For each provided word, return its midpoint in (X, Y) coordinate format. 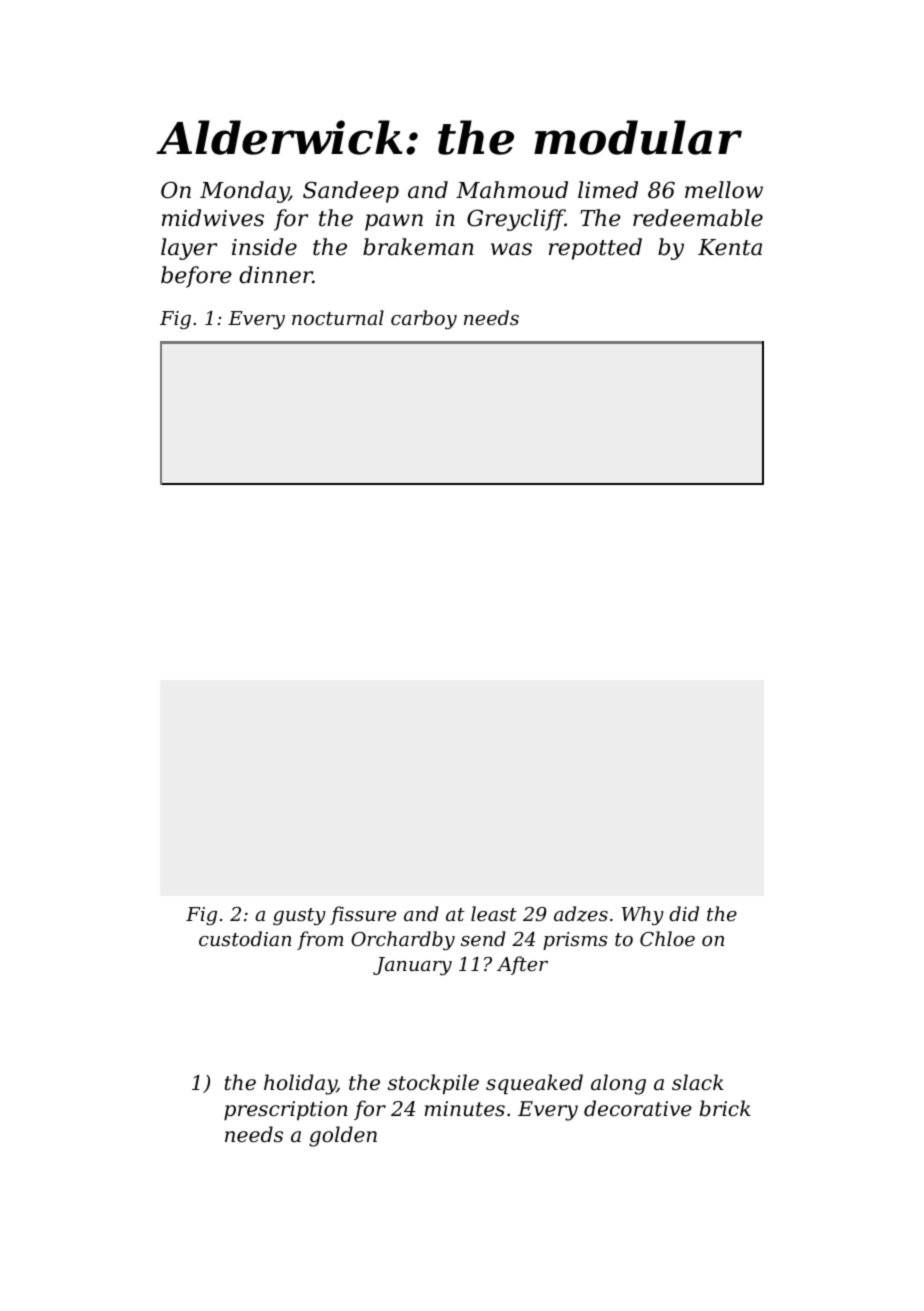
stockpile (433, 1084)
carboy (424, 319)
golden (343, 1136)
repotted (595, 249)
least (494, 913)
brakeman (418, 247)
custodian (245, 938)
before (196, 277)
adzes (581, 914)
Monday (244, 192)
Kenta (730, 247)
